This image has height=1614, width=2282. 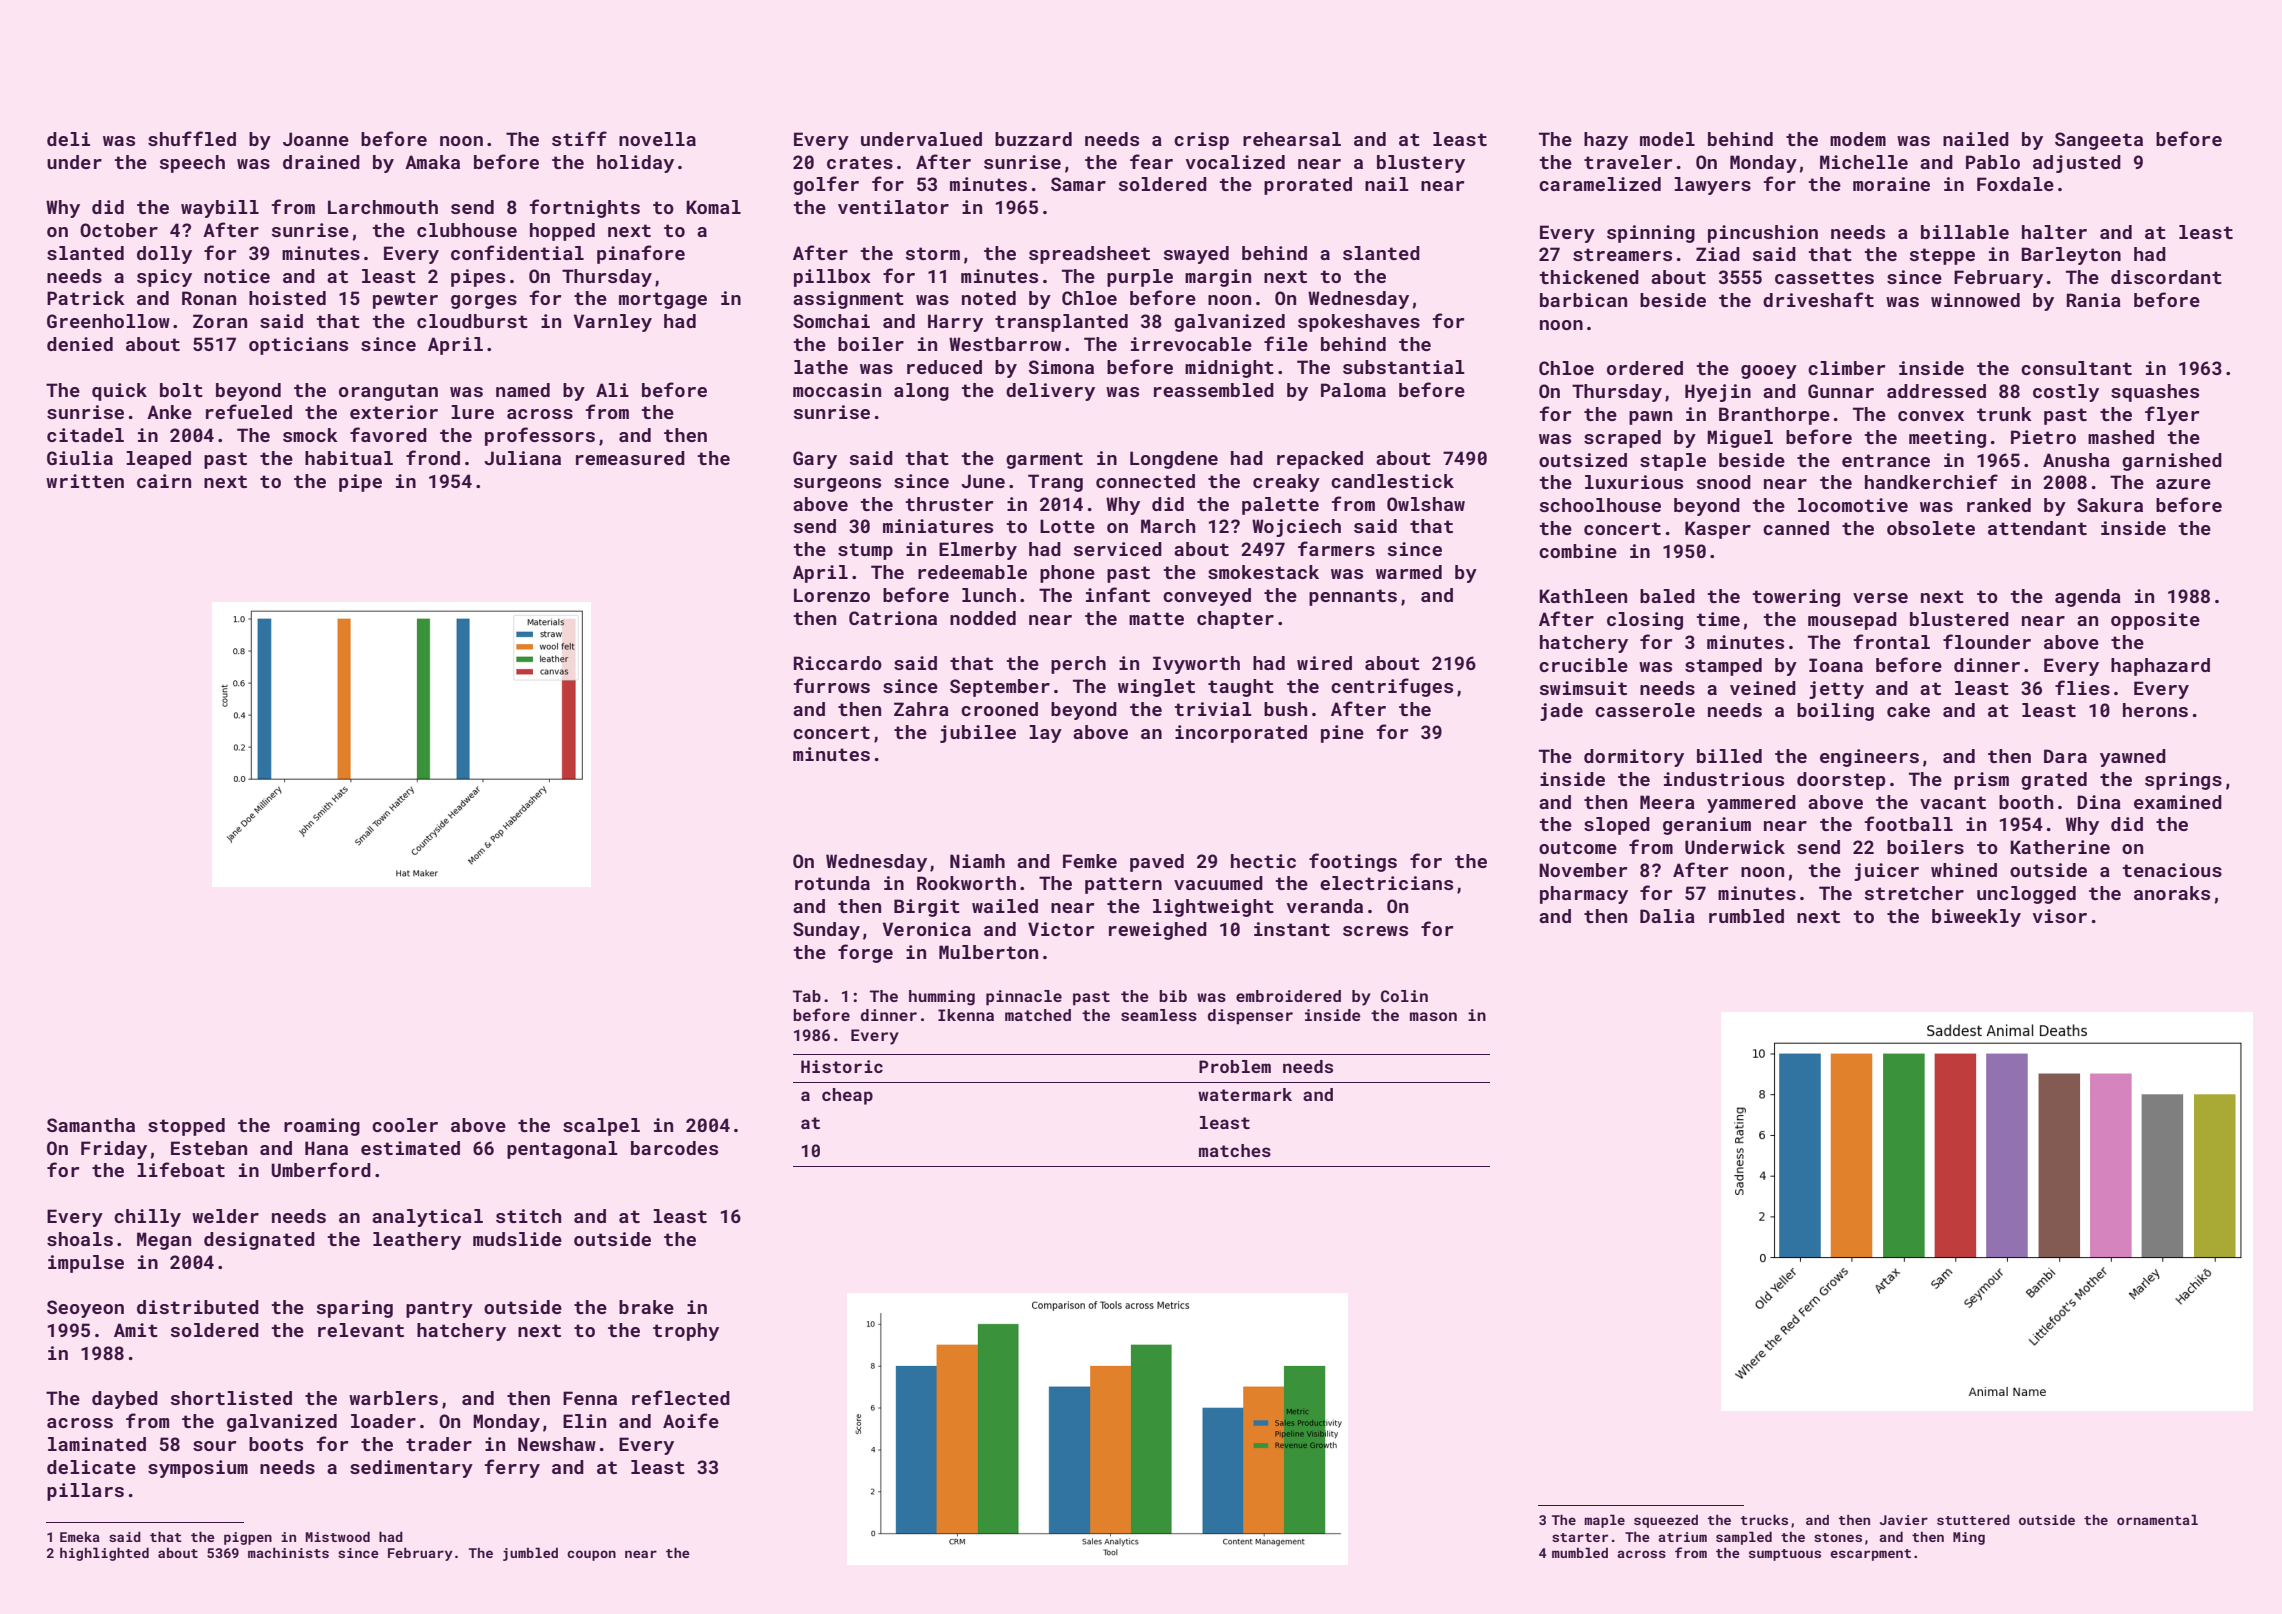 What do you see at coordinates (1746, 916) in the image?
I see `rumbled` at bounding box center [1746, 916].
